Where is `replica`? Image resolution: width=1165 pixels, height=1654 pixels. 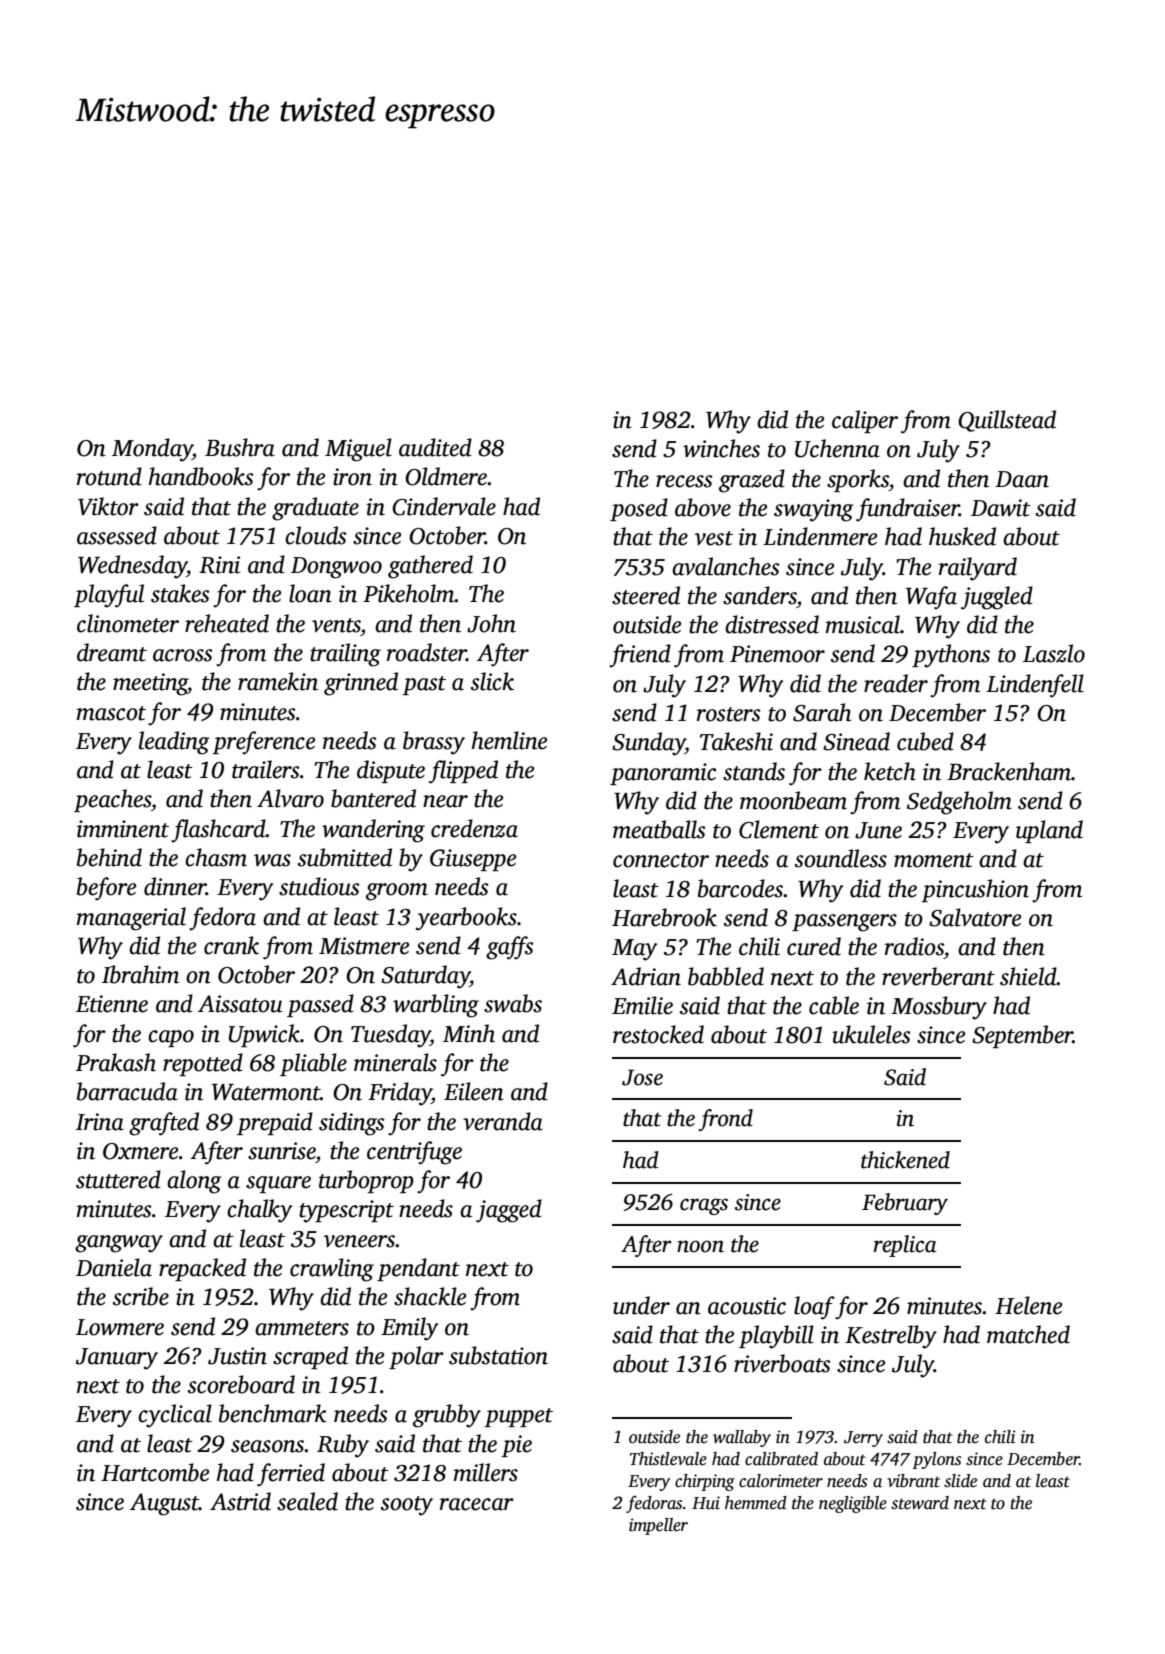
replica is located at coordinates (905, 1246).
